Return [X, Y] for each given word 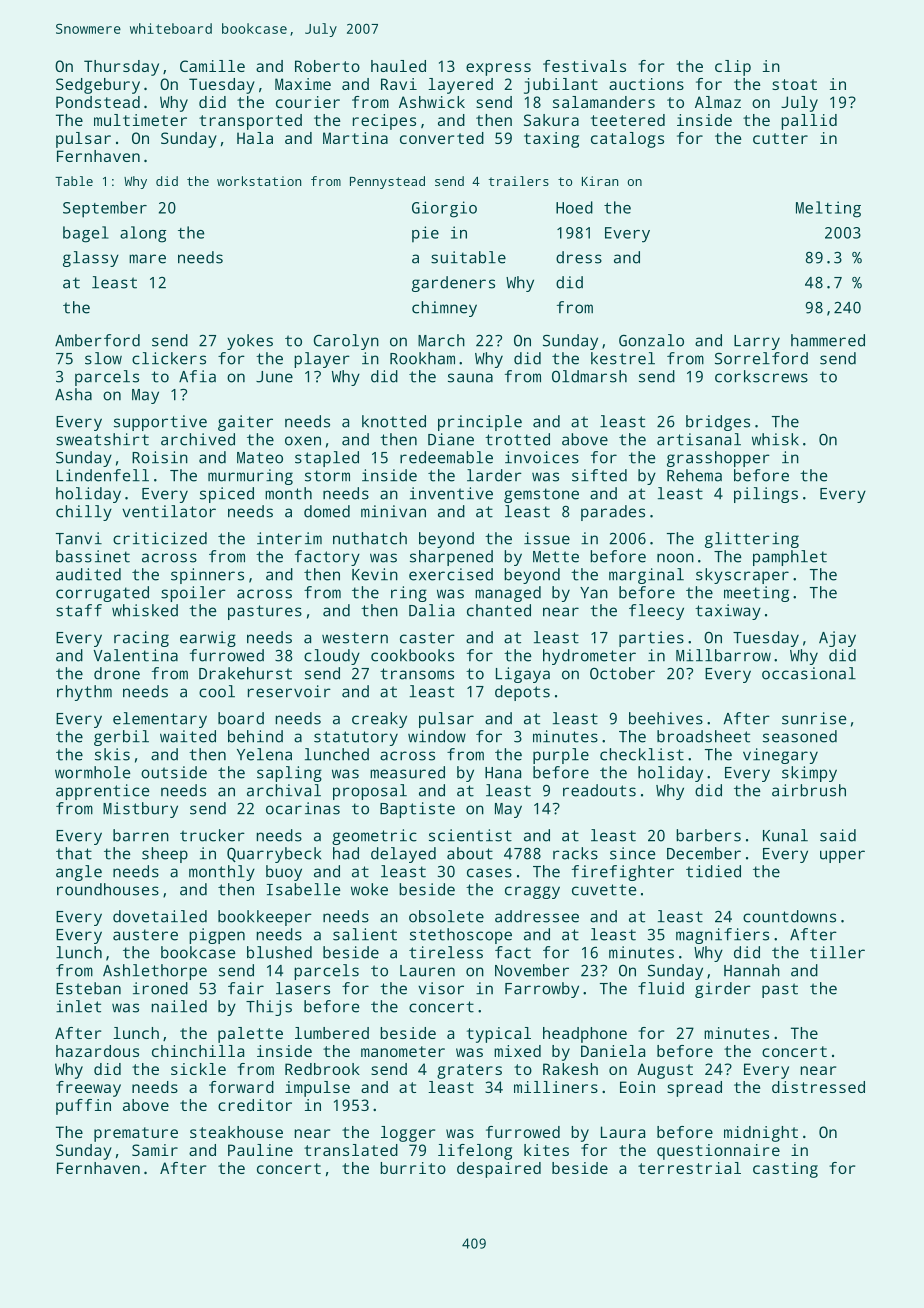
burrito [413, 1168]
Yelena [264, 754]
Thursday [121, 68]
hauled [398, 66]
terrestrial [689, 1168]
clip [733, 68]
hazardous [97, 1051]
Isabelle [304, 889]
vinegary [780, 756]
